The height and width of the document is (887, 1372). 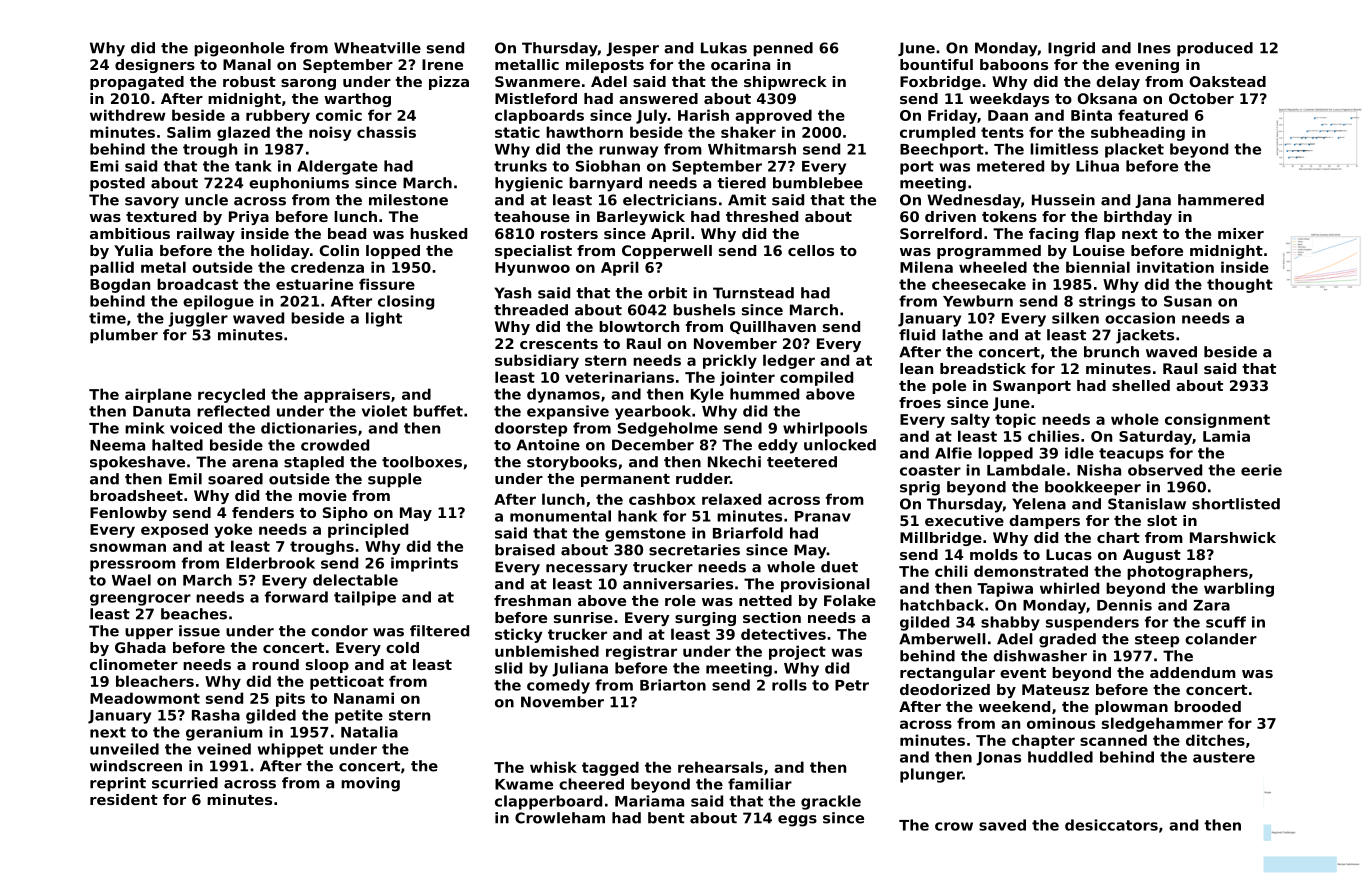 I want to click on principled, so click(x=368, y=530).
